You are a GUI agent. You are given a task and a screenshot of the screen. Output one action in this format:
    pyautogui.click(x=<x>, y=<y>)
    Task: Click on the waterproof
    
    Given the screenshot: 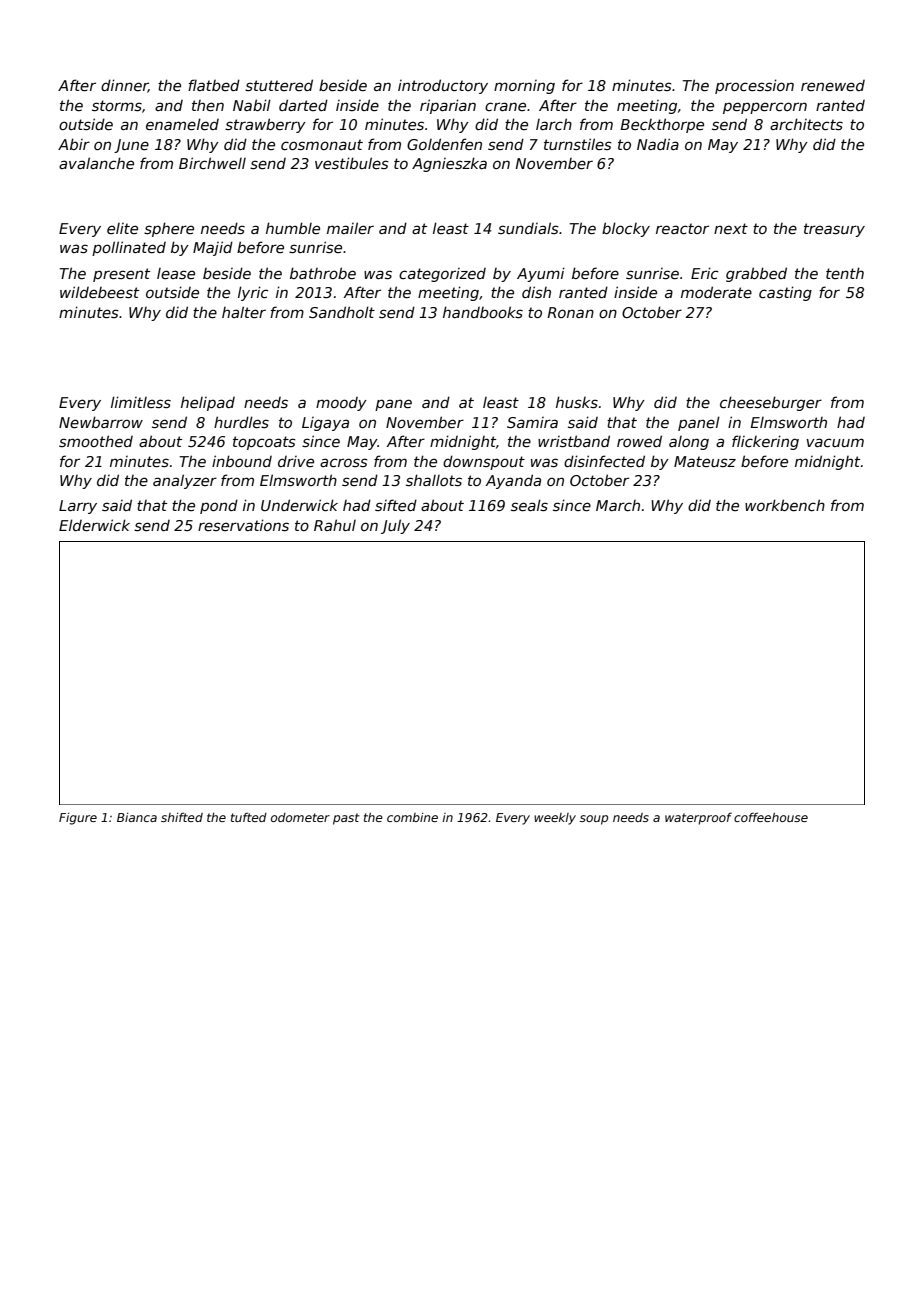 What is the action you would take?
    pyautogui.click(x=698, y=818)
